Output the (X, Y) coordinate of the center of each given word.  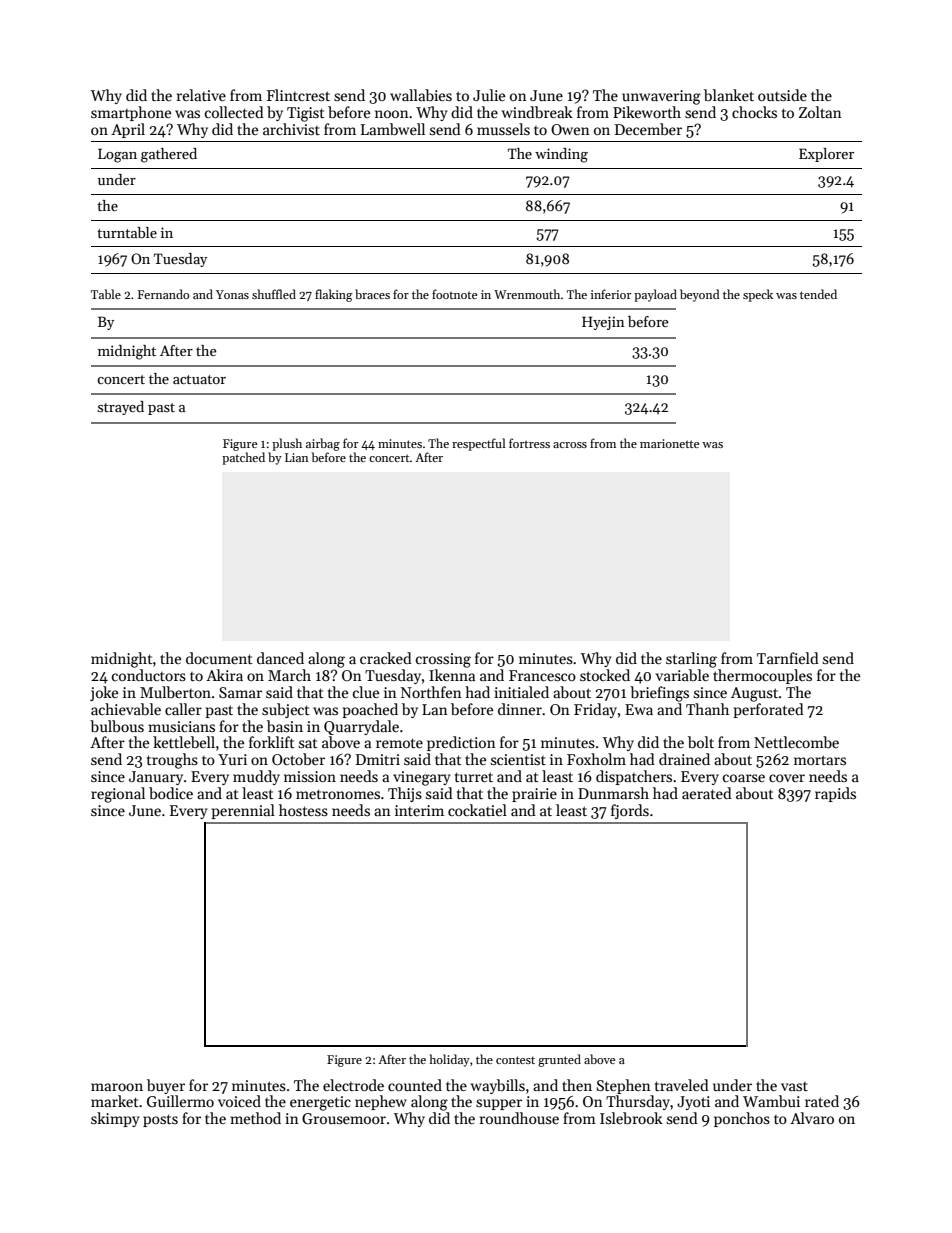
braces (372, 294)
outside (782, 95)
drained (684, 759)
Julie (489, 95)
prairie (534, 795)
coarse (744, 778)
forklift (272, 742)
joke (104, 693)
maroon (117, 1087)
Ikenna (452, 675)
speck (758, 295)
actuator (199, 379)
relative (201, 95)
